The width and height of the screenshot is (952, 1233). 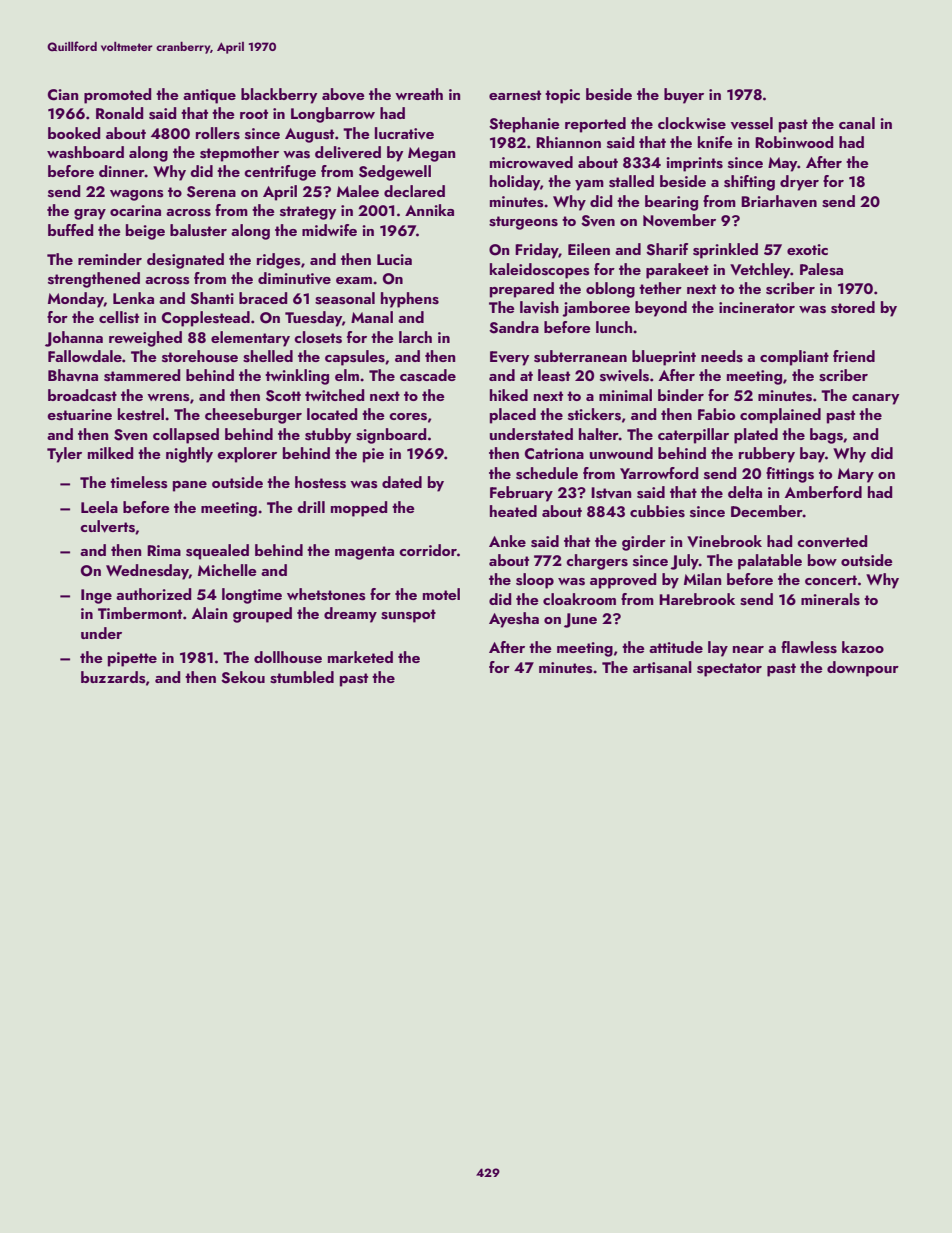 What do you see at coordinates (326, 594) in the screenshot?
I see `whetstones` at bounding box center [326, 594].
